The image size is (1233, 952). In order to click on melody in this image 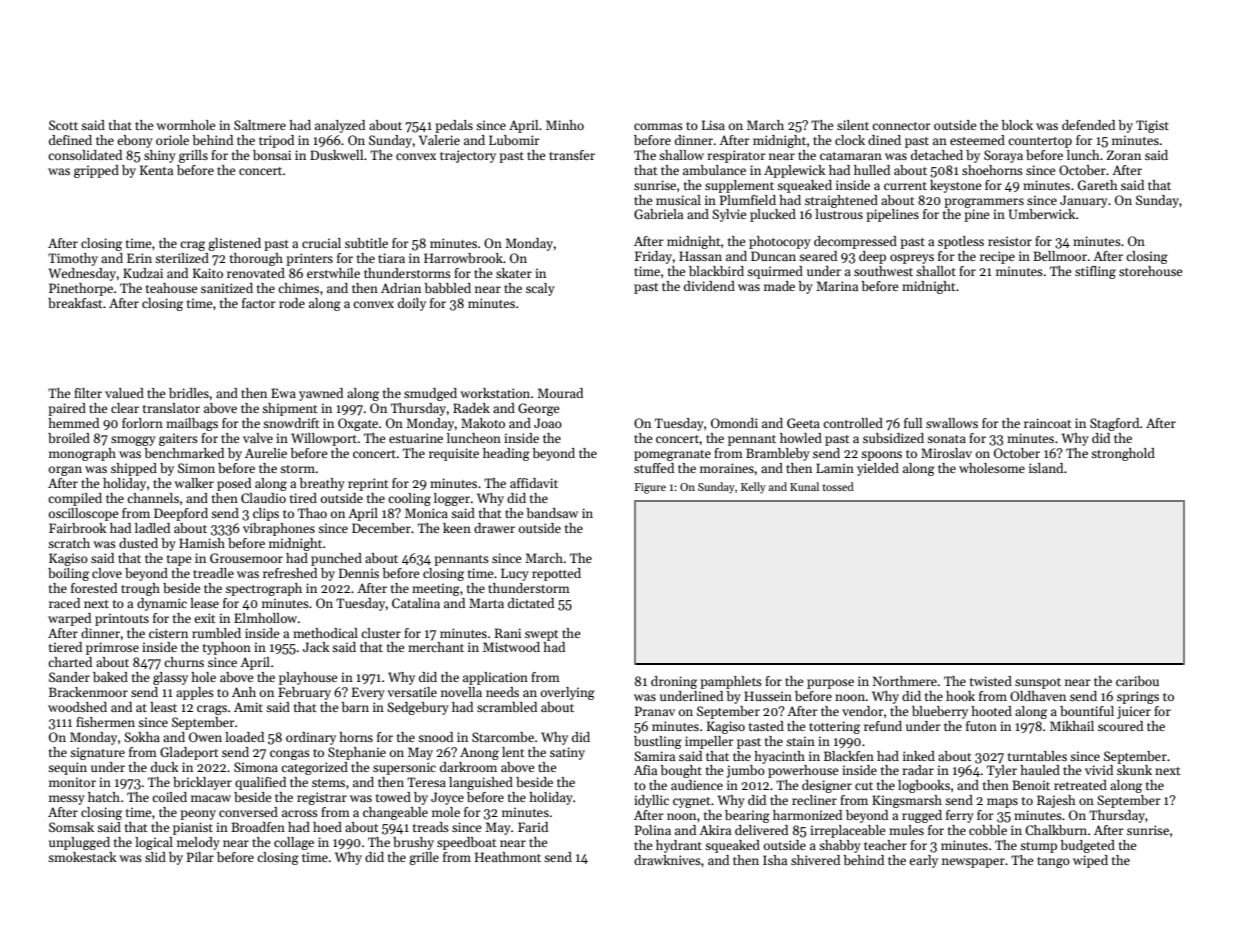, I will do `click(198, 843)`.
